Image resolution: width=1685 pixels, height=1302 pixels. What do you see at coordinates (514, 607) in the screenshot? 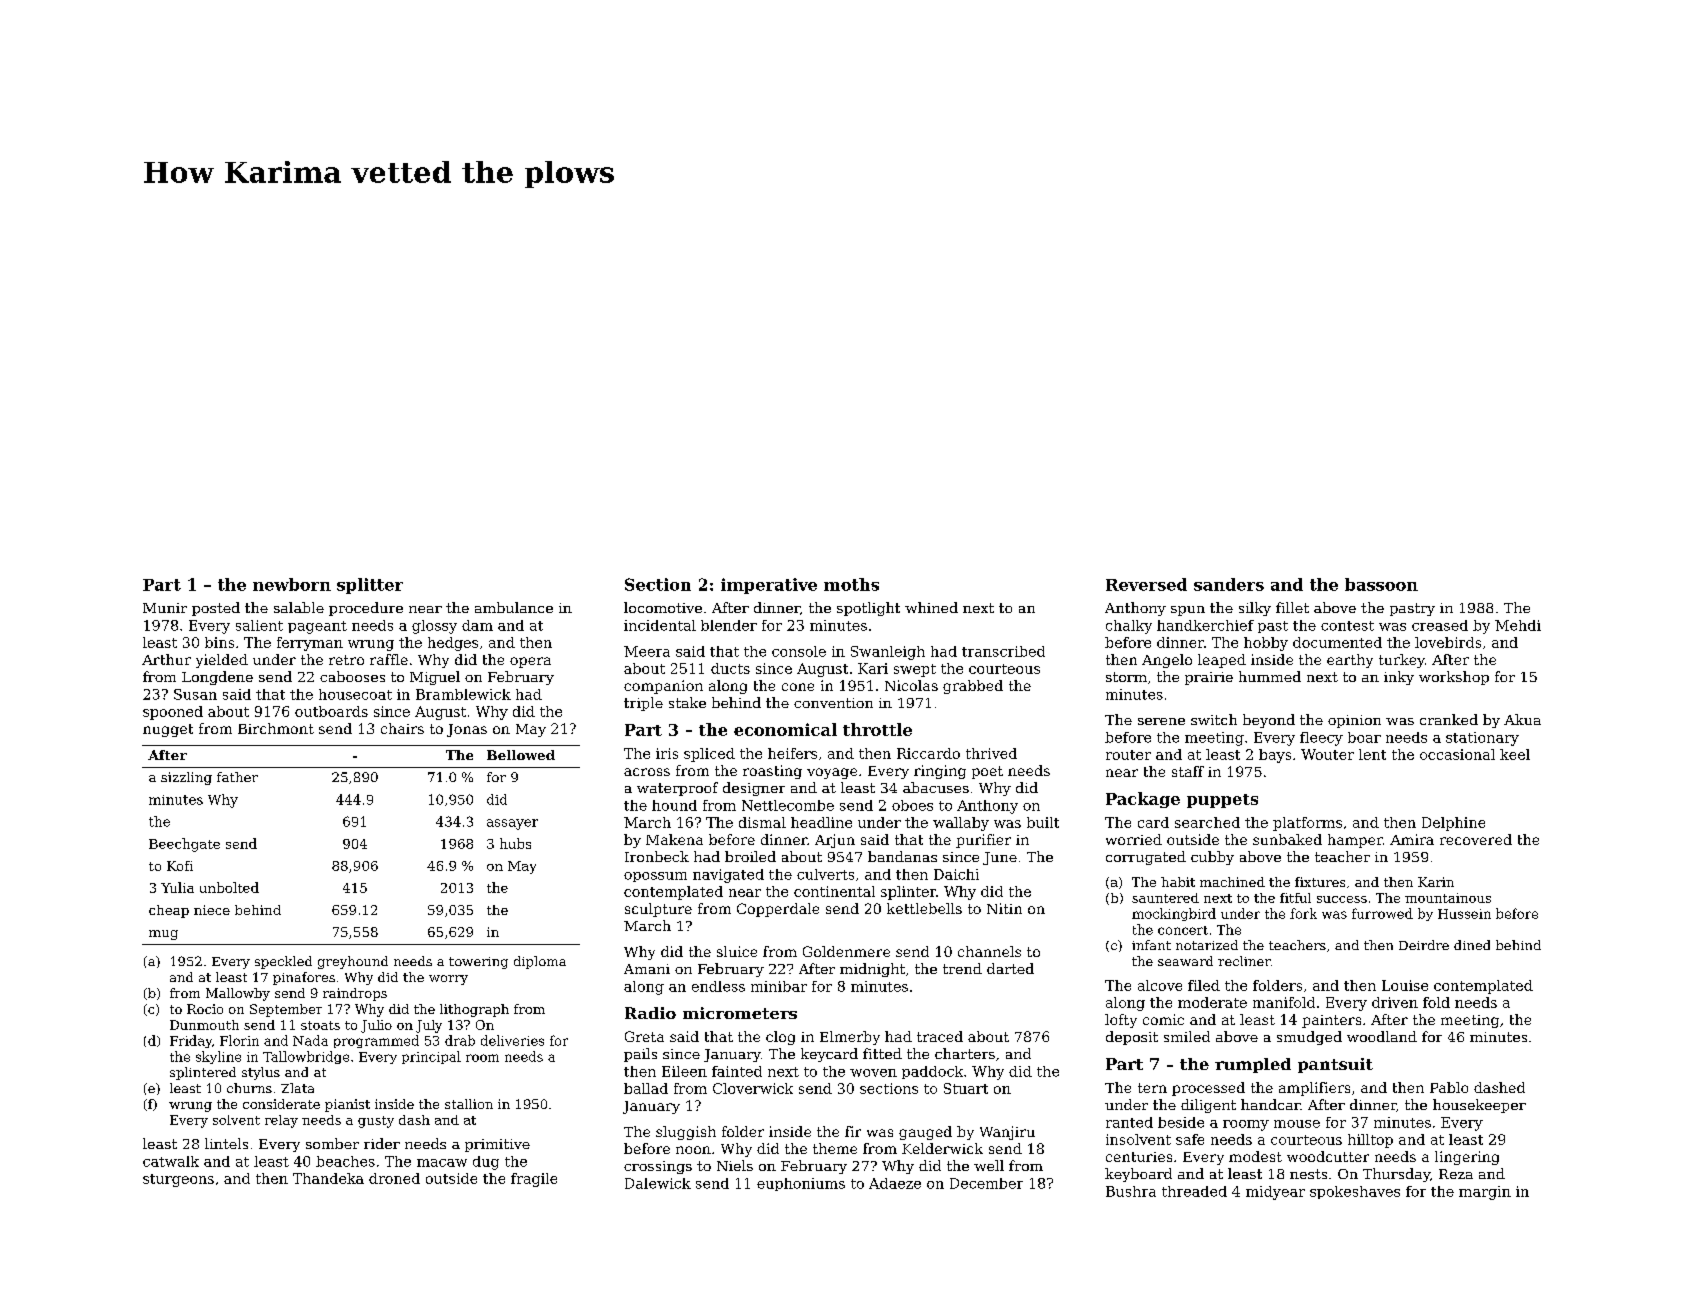
I see `ambulance` at bounding box center [514, 607].
